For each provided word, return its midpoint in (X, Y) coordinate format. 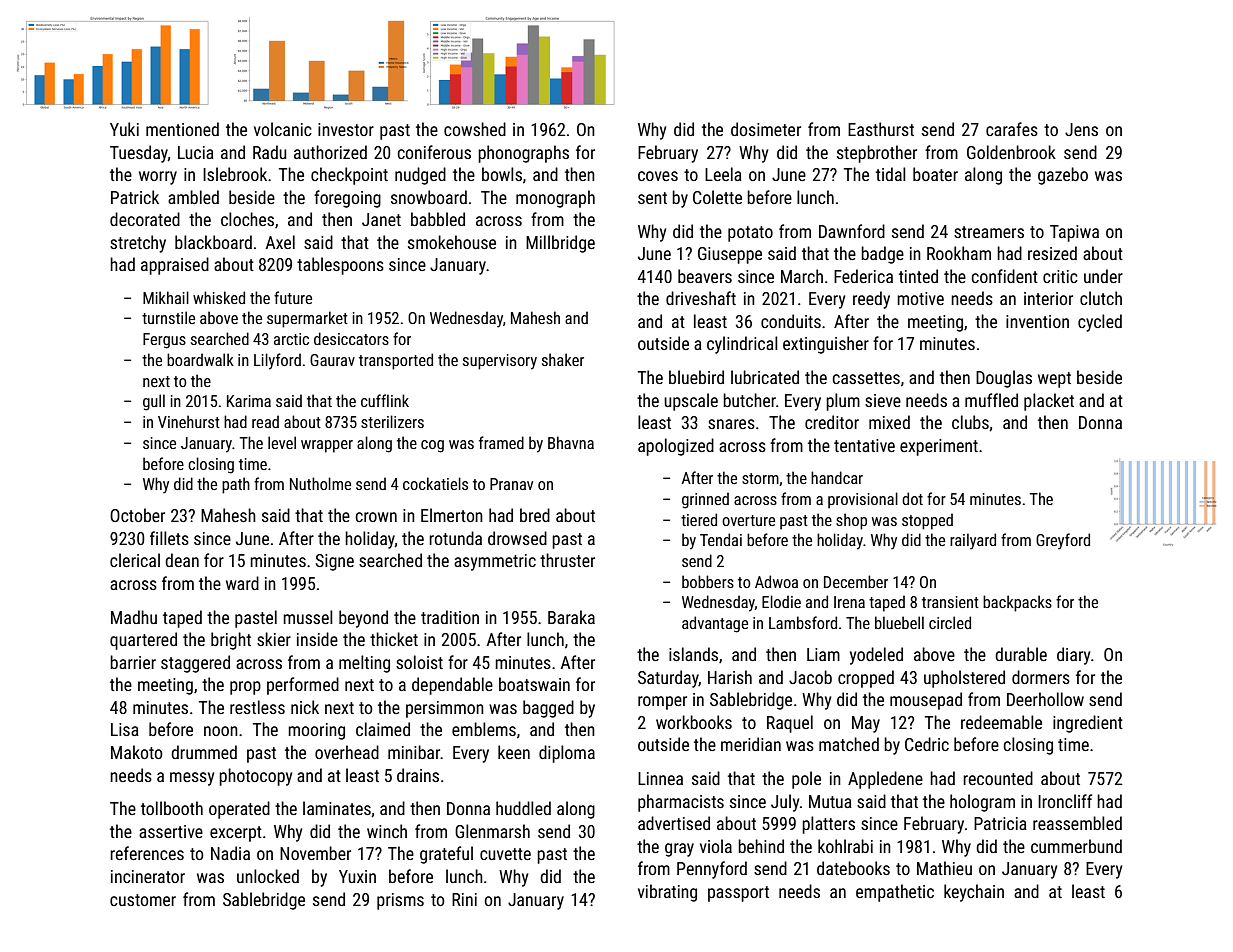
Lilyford (277, 361)
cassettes (866, 378)
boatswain (534, 684)
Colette (717, 197)
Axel (280, 242)
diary (1074, 656)
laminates (337, 808)
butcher (749, 400)
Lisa (125, 729)
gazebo (1063, 176)
